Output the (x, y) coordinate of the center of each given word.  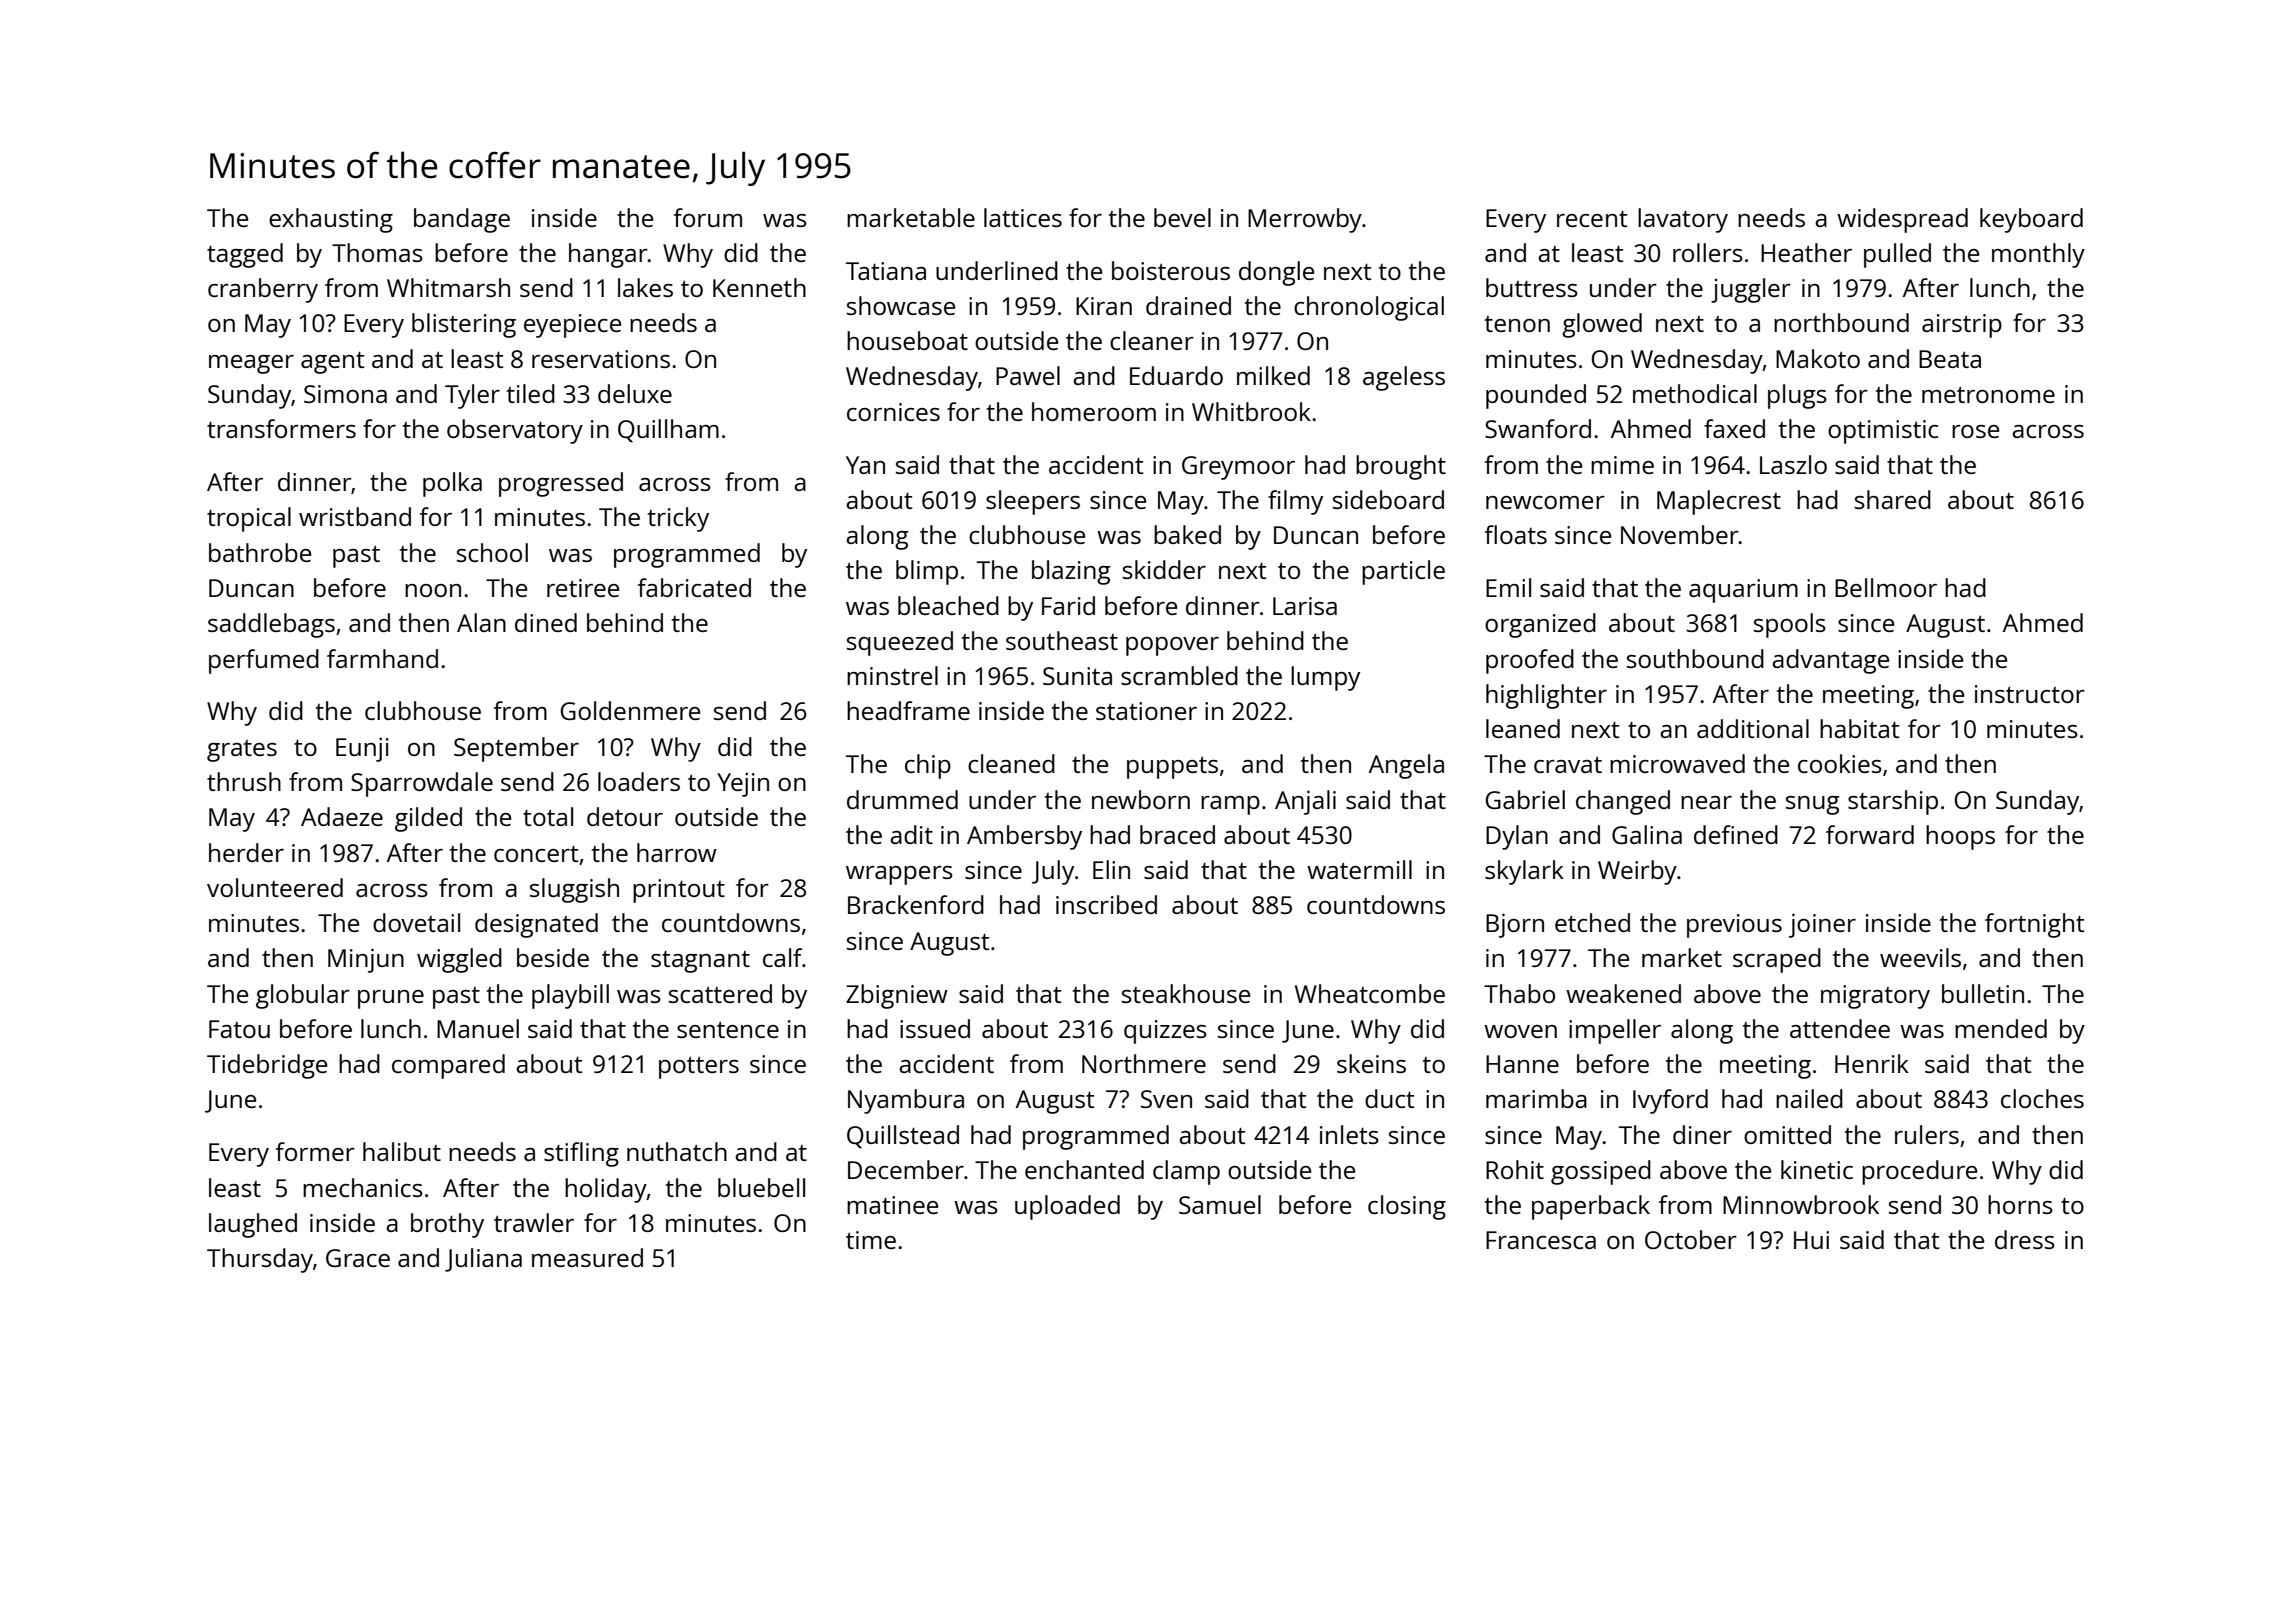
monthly (2038, 255)
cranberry (263, 290)
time (871, 1240)
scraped (1777, 960)
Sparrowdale (422, 784)
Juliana (483, 1260)
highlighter (1546, 696)
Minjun (366, 960)
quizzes (1165, 1032)
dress (2025, 1239)
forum (708, 217)
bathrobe (260, 552)
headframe (908, 710)
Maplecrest (1719, 502)
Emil (1508, 587)
